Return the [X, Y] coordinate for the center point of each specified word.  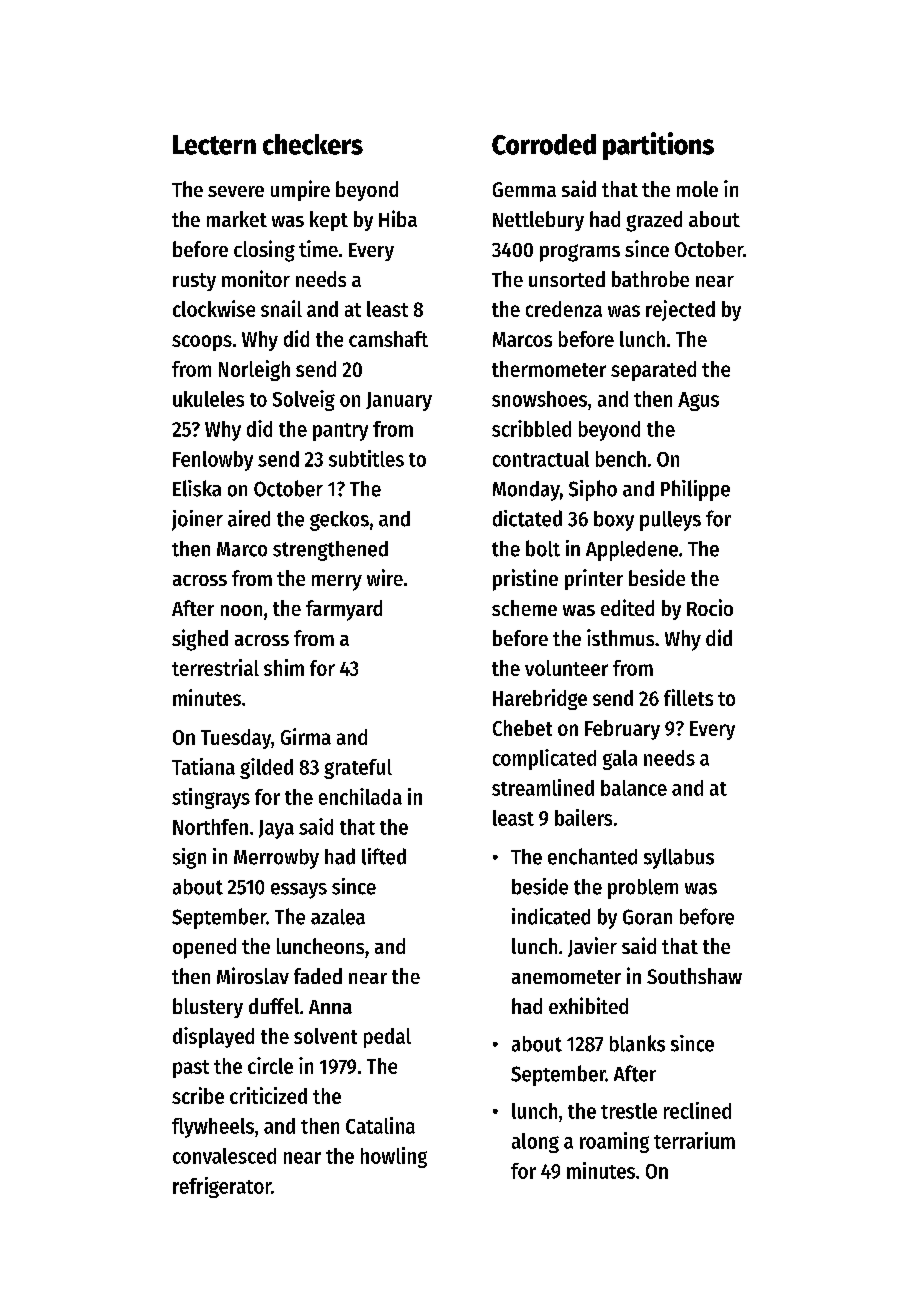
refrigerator [222, 1187]
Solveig [304, 400]
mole [697, 189]
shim [284, 667]
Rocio [710, 607]
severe [236, 191]
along [535, 1143]
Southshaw [694, 976]
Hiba [398, 218]
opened [204, 948]
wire [385, 577]
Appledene [632, 551]
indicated [551, 916]
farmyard [344, 610]
